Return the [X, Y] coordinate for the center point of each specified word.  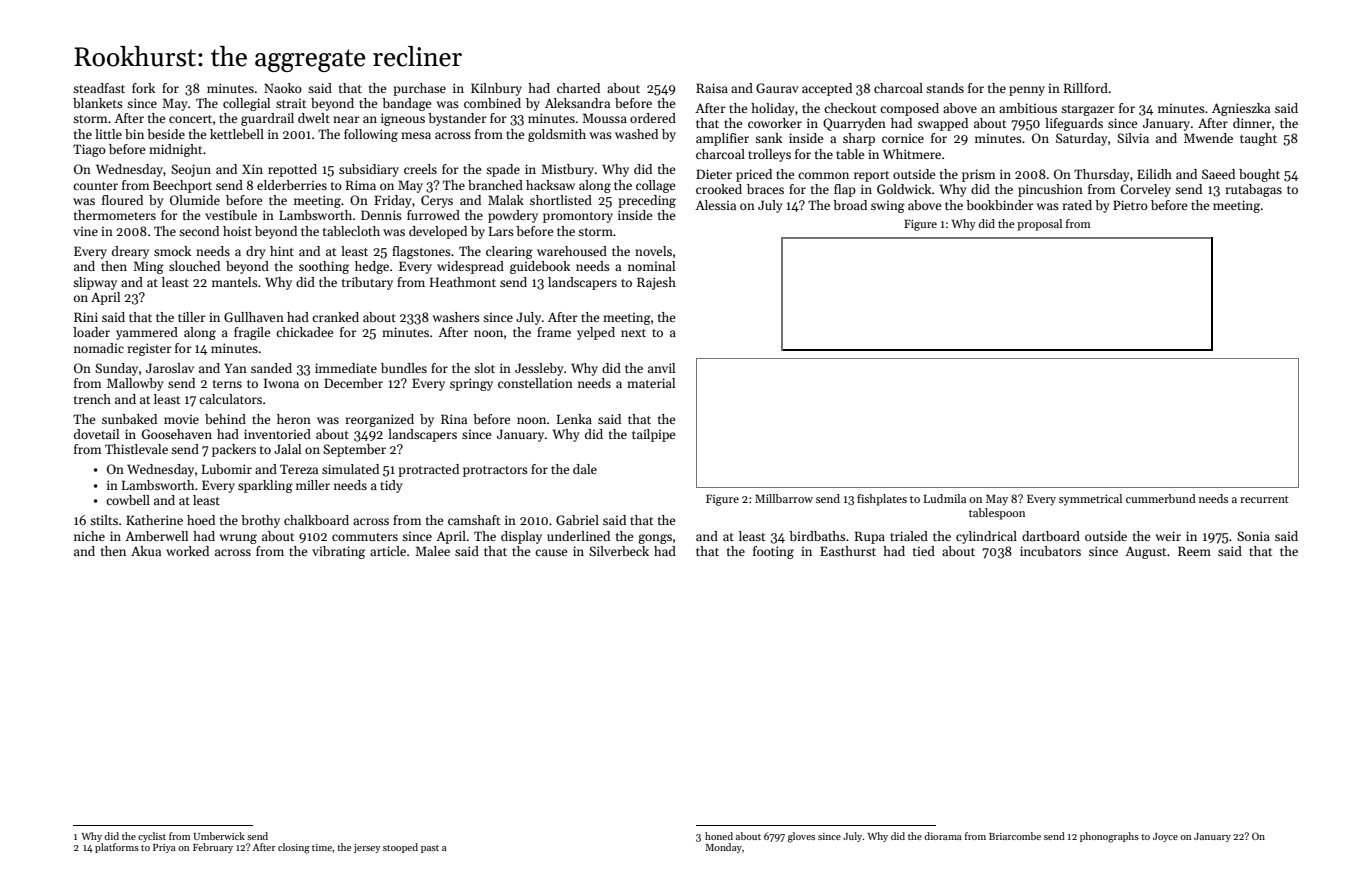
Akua [146, 551]
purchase [419, 89]
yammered [147, 333]
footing [773, 552]
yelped [596, 333]
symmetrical [1090, 500]
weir [1168, 536]
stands [945, 88]
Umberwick [219, 836]
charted [578, 88]
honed [719, 836]
